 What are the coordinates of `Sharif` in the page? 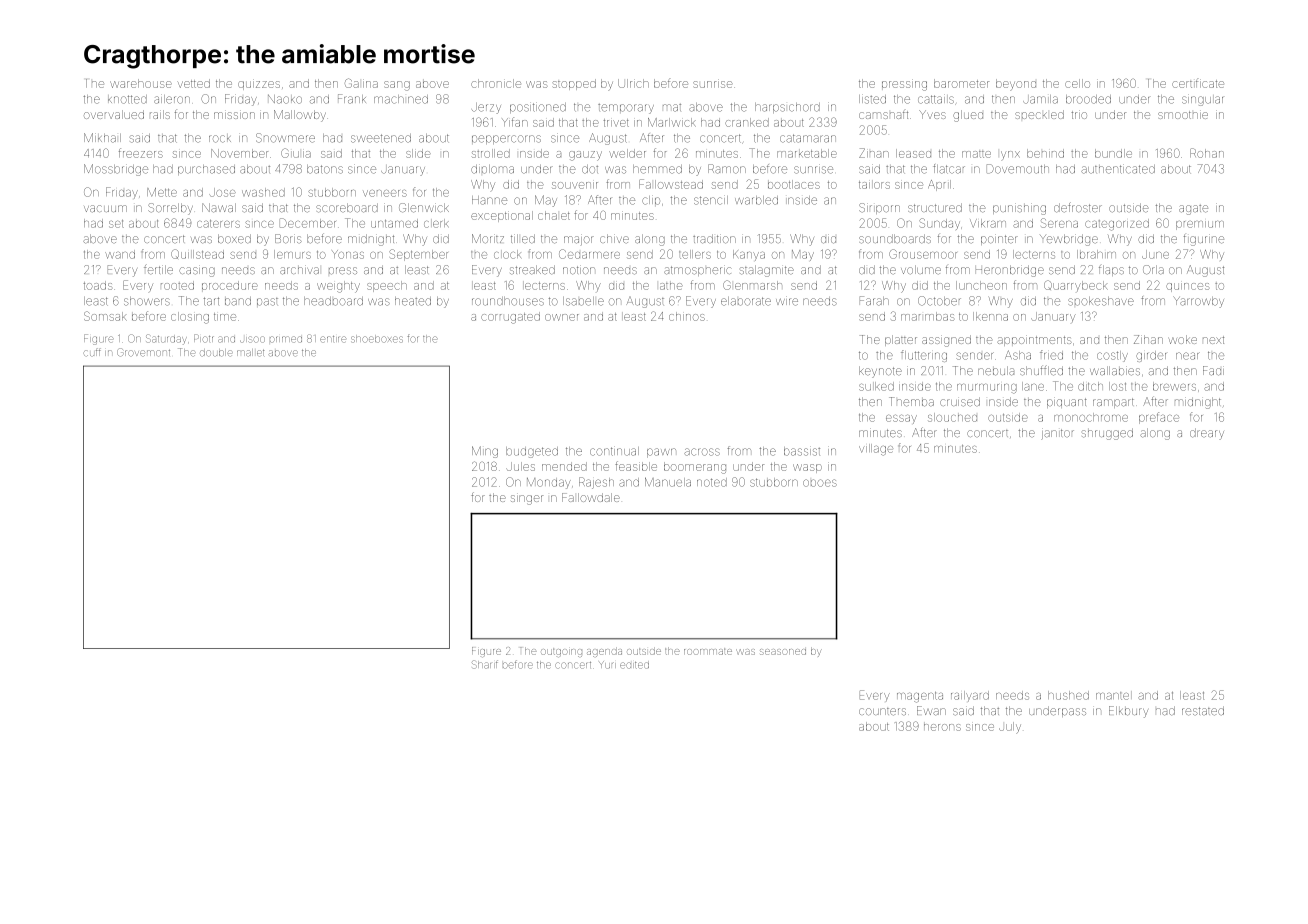 It's located at (485, 664).
